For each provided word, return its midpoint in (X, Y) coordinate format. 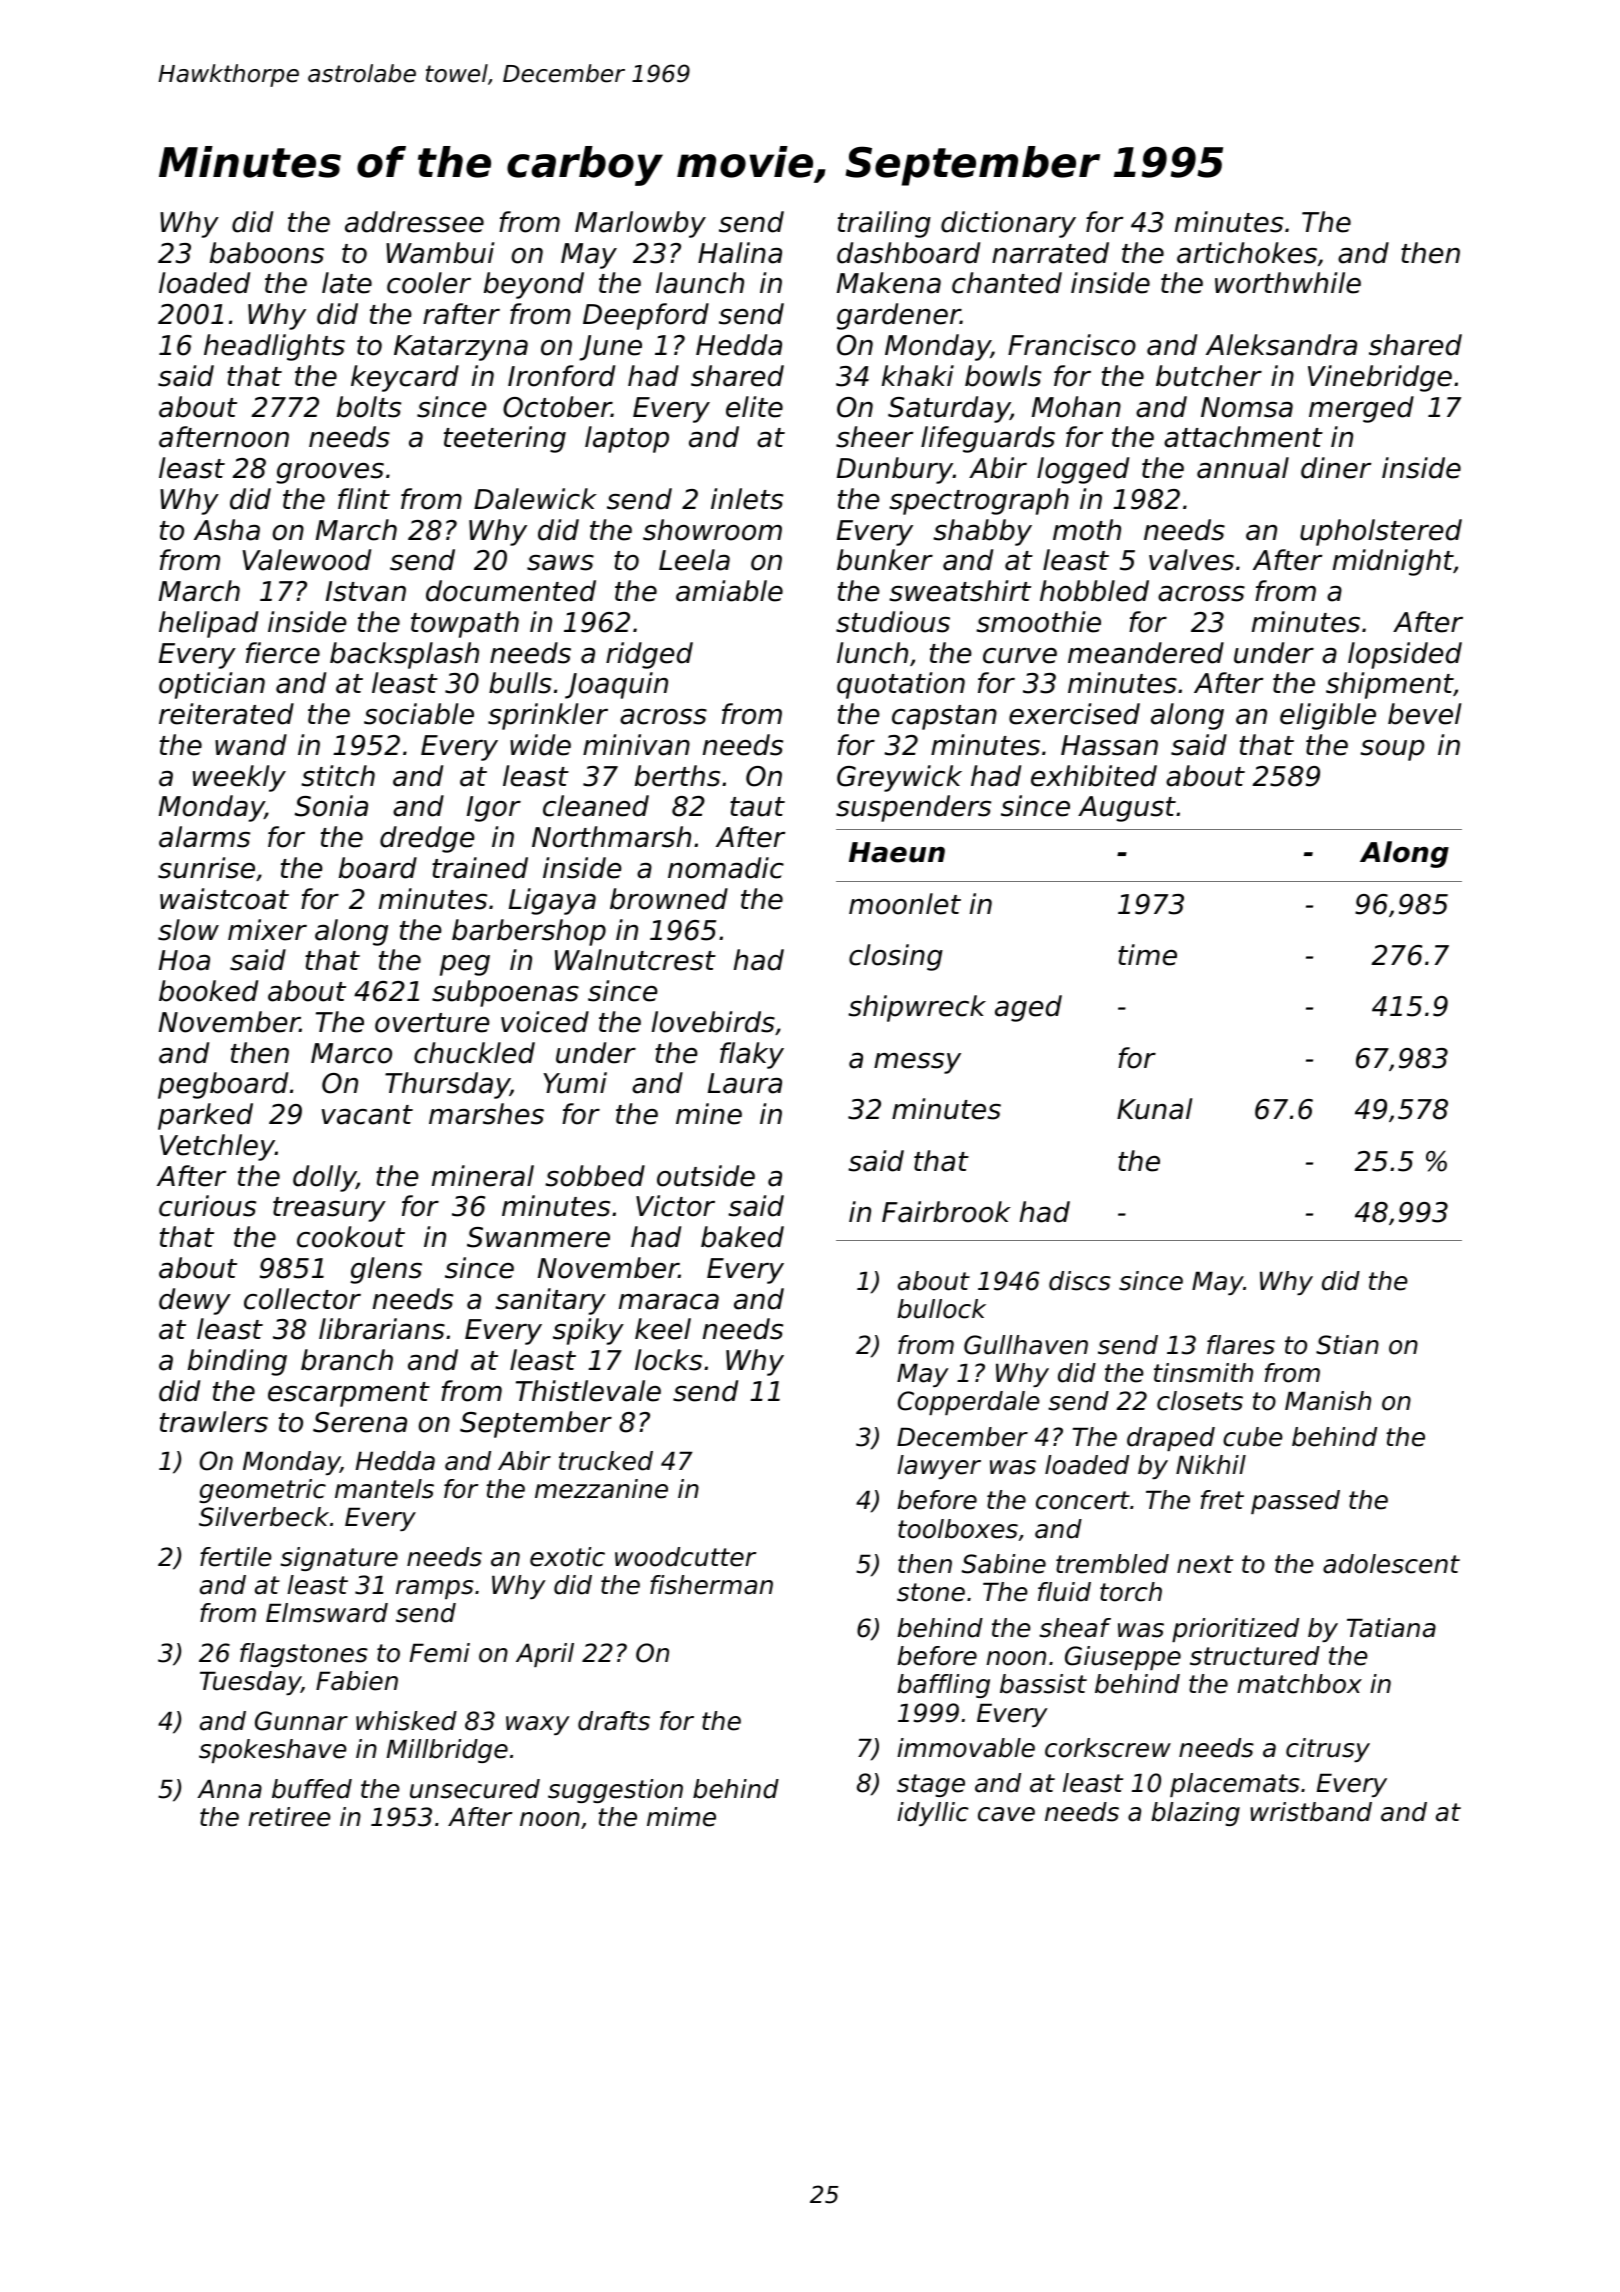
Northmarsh (611, 837)
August (1127, 809)
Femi (440, 1653)
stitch (338, 776)
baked (742, 1237)
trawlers (214, 1422)
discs (1080, 1281)
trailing (884, 224)
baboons (267, 253)
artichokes (1247, 253)
